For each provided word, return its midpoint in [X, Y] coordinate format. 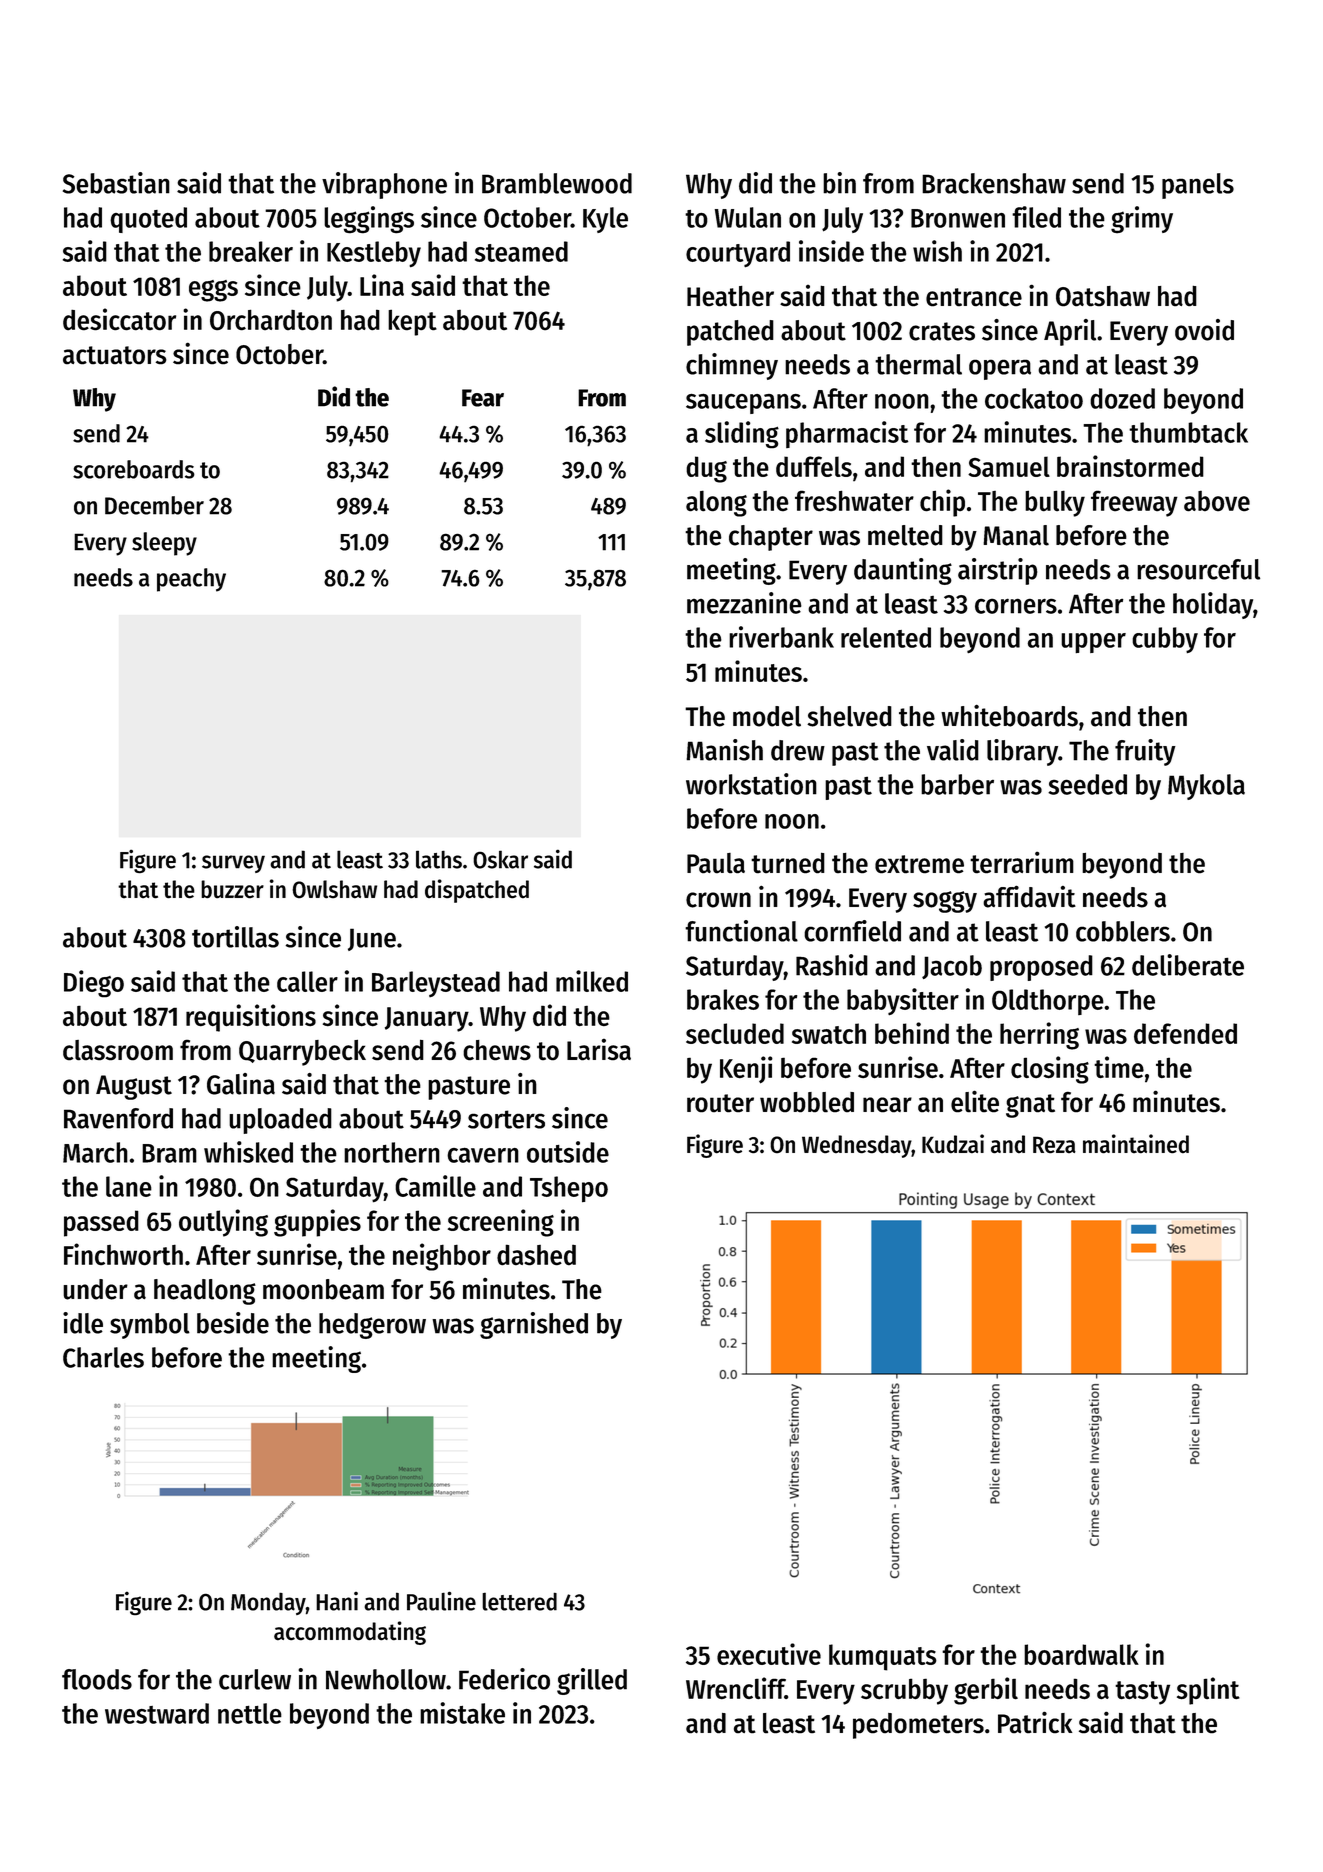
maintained [1136, 1144]
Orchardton [271, 320]
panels [1198, 186]
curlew [255, 1679]
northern [392, 1152]
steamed [521, 251]
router [720, 1103]
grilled [592, 1681]
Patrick [1035, 1722]
